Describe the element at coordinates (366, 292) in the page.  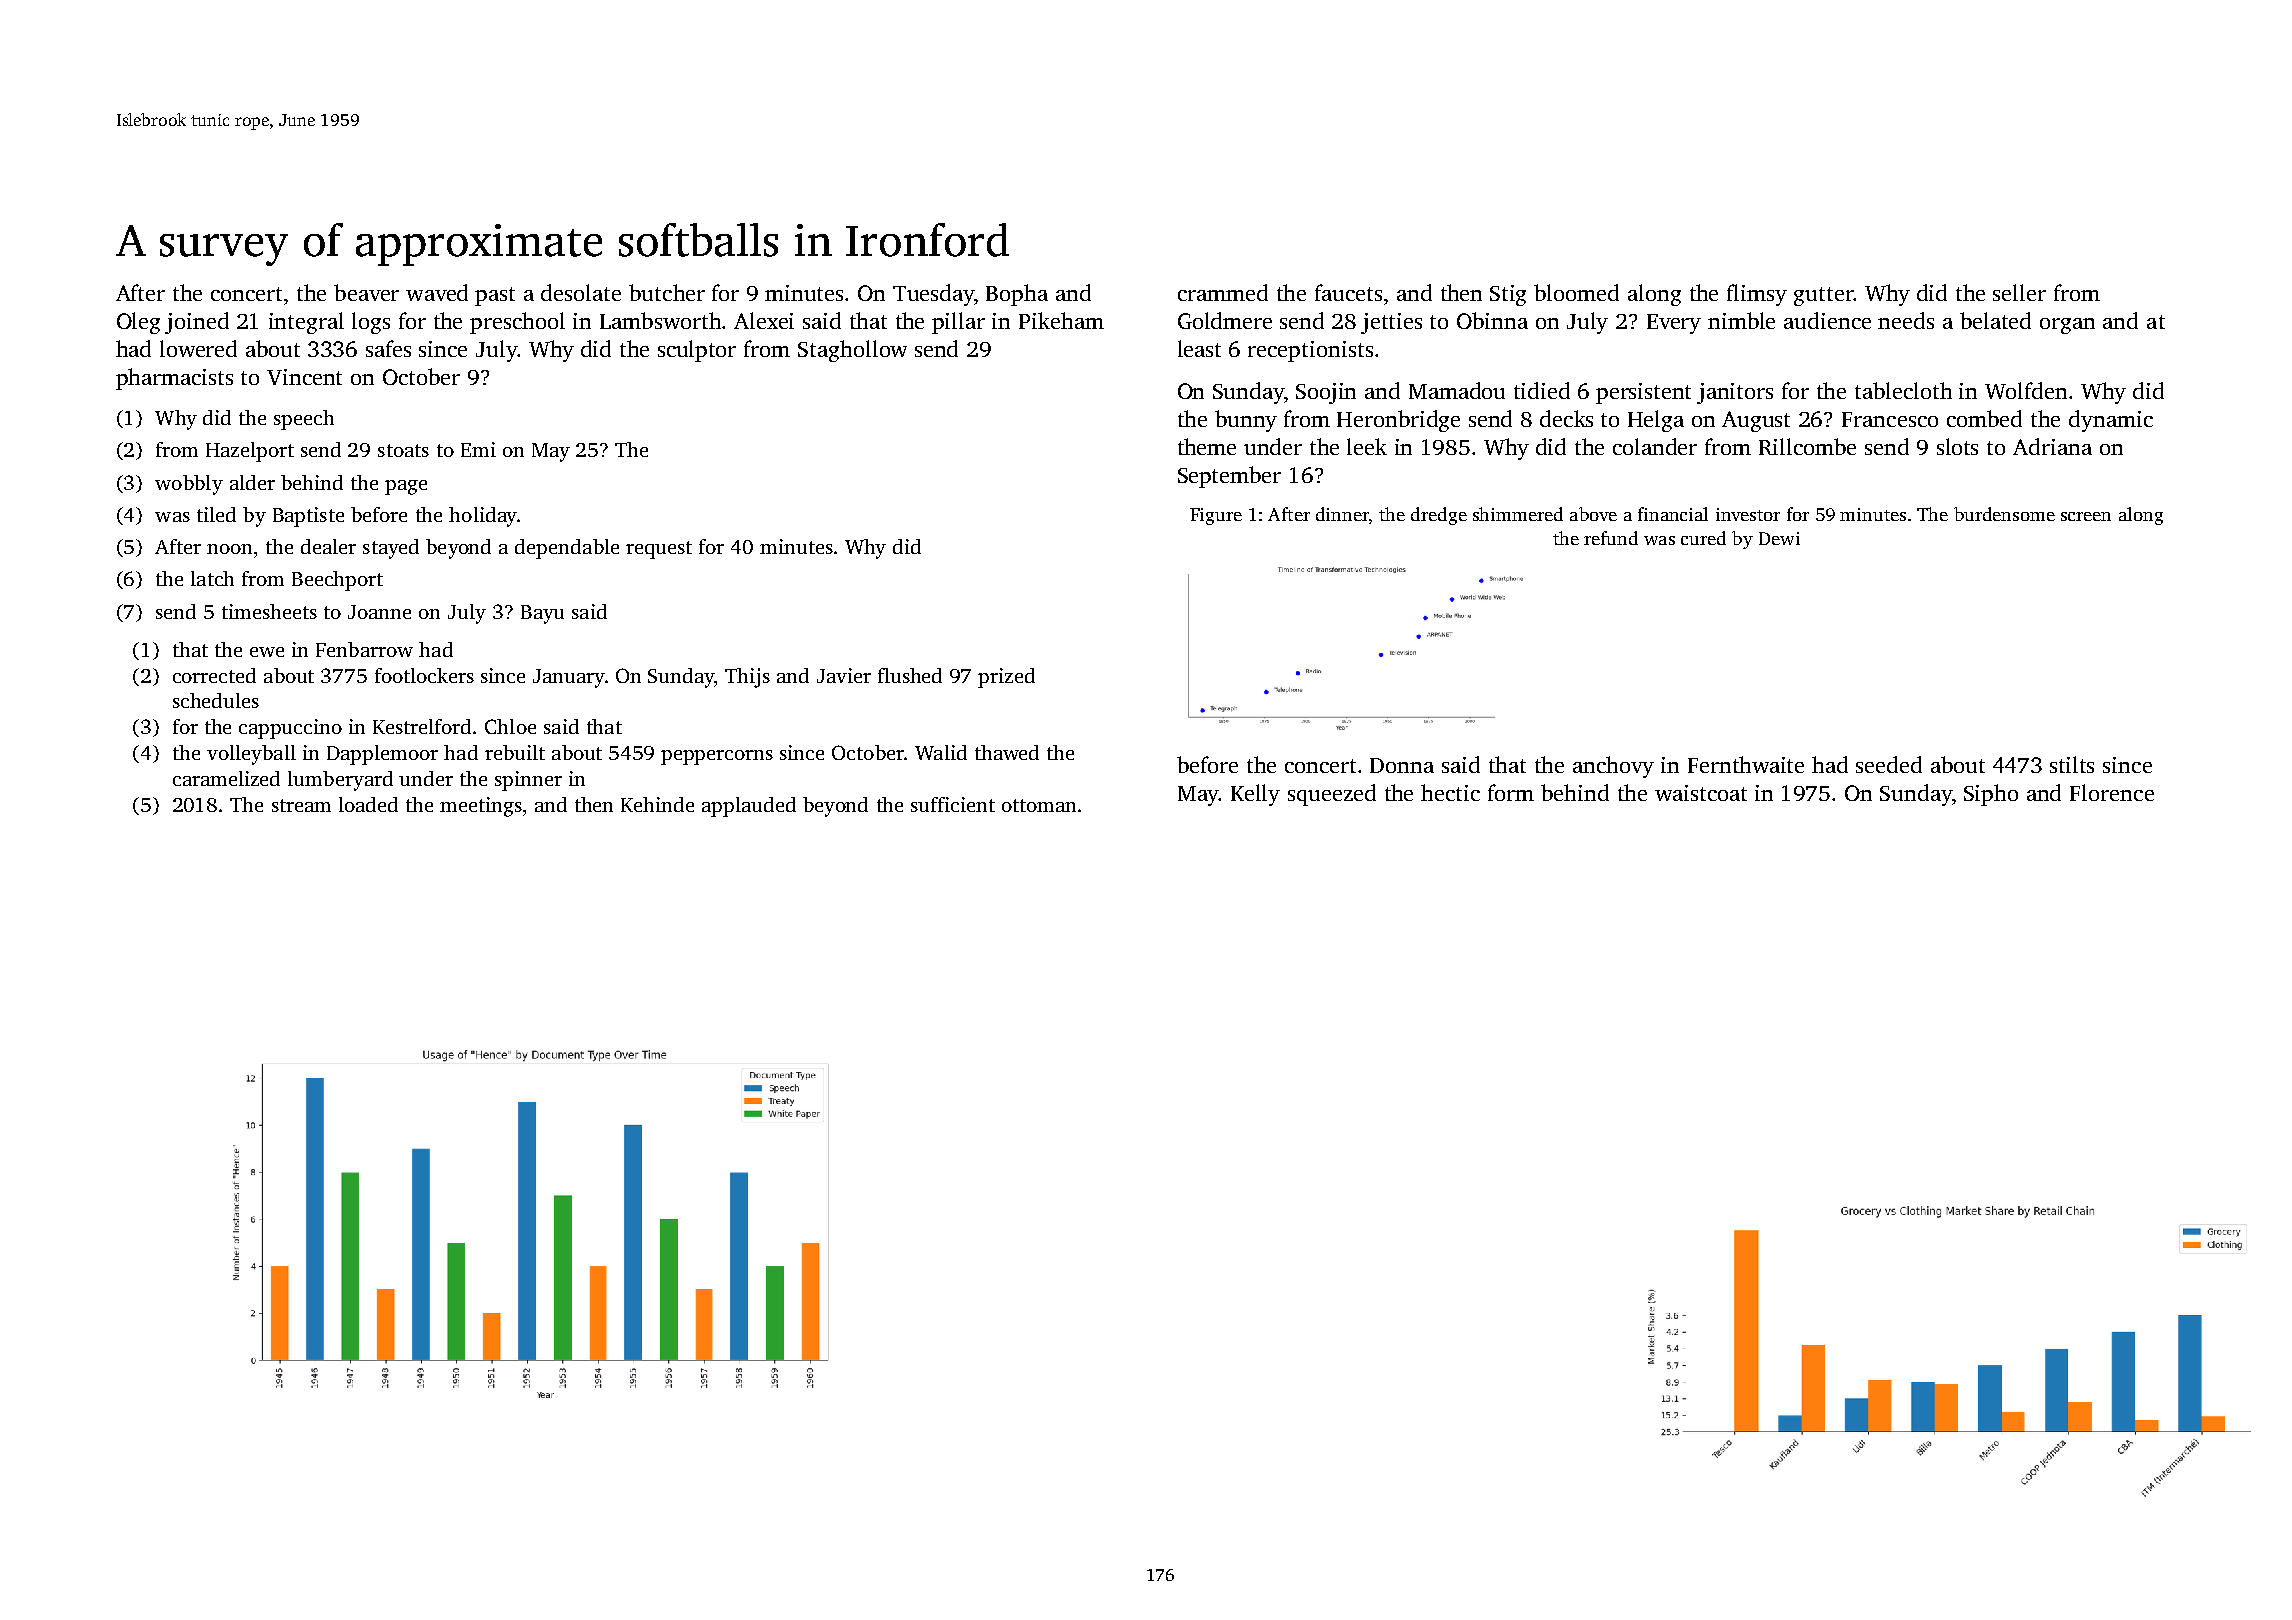
I see `beaver` at that location.
